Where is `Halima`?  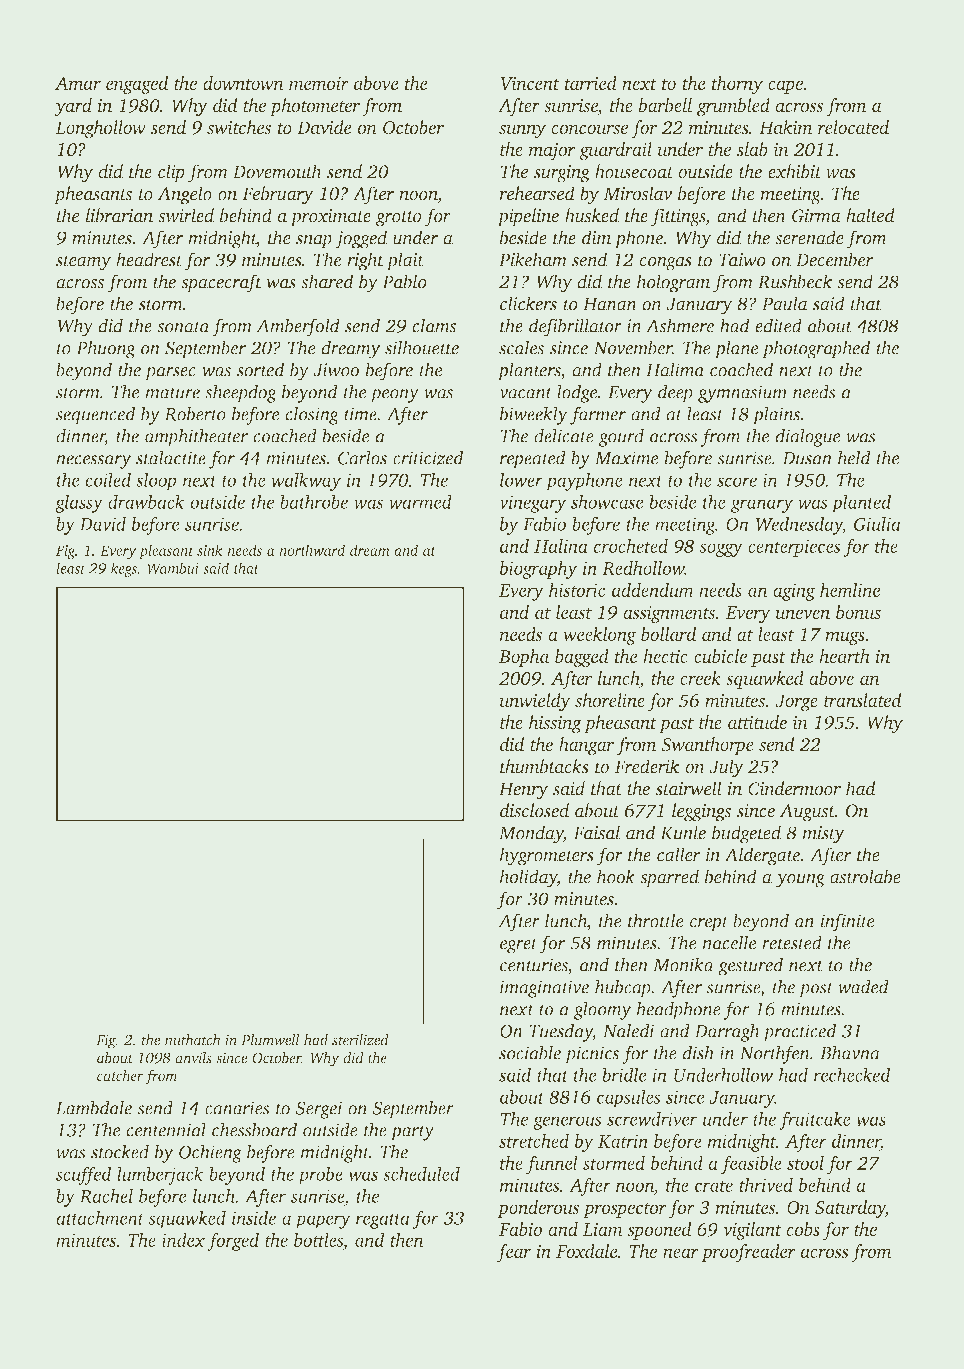 Halima is located at coordinates (675, 369).
